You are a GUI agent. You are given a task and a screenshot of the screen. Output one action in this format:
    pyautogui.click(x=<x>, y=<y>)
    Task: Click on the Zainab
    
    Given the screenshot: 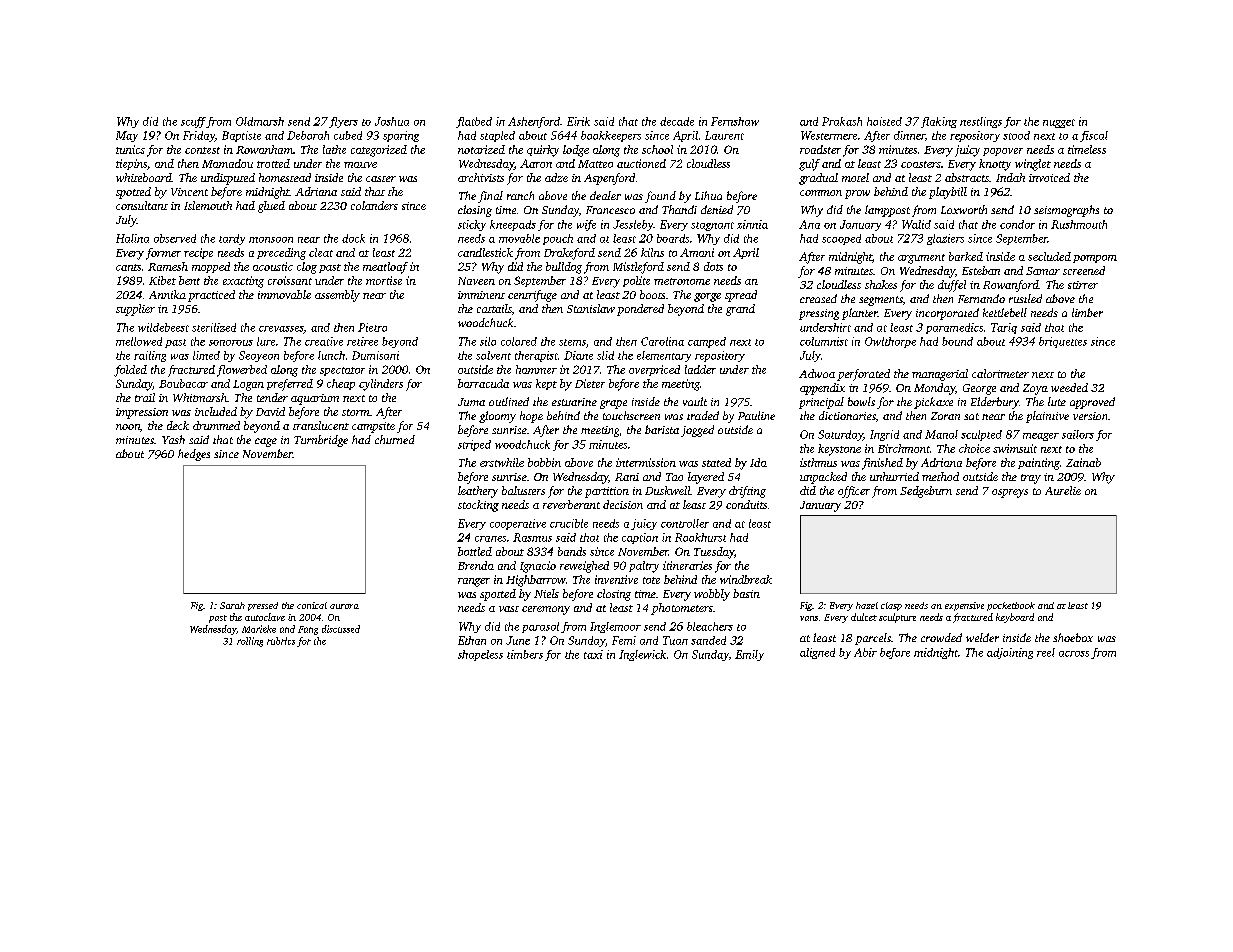 What is the action you would take?
    pyautogui.click(x=1083, y=462)
